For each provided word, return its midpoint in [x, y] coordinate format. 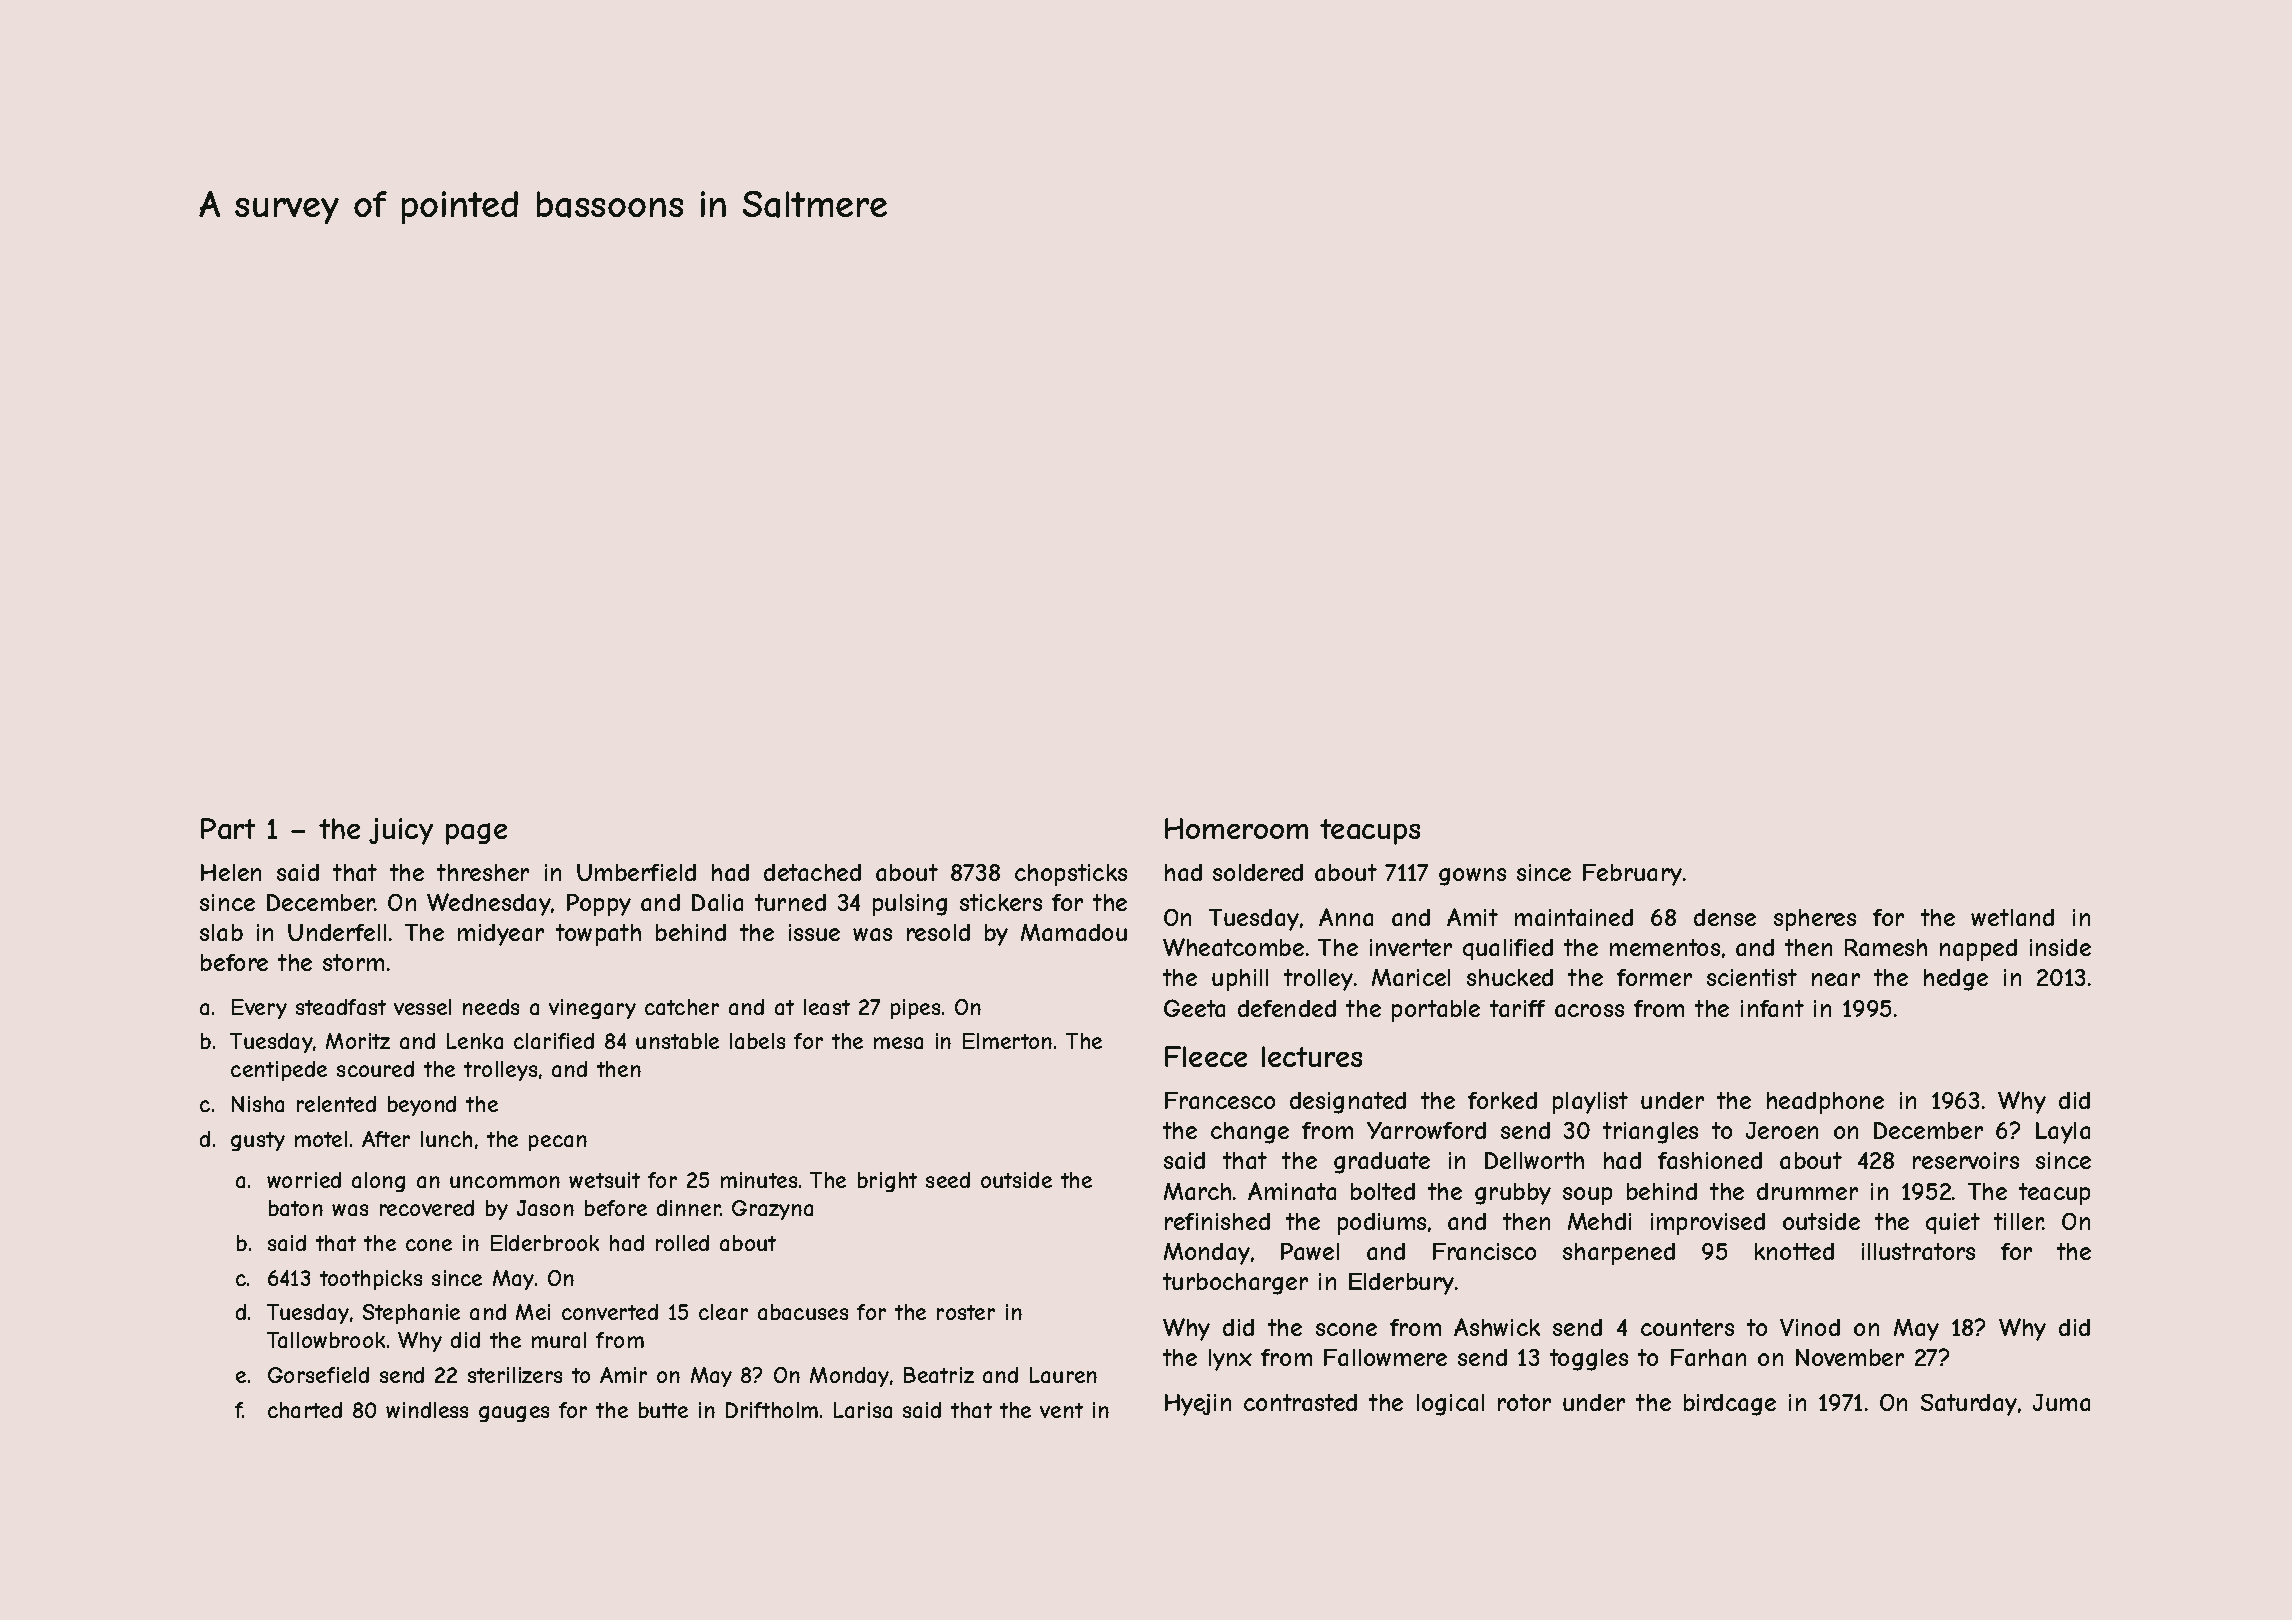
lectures [1312, 1056]
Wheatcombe [1233, 947]
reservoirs [1966, 1160]
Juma [2061, 1402]
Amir [623, 1375]
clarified [554, 1041]
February [1632, 875]
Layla [2063, 1133]
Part [228, 828]
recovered [427, 1208]
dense [1725, 917]
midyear [501, 935]
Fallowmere [1385, 1357]
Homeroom [1236, 828]
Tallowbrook [326, 1340]
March [1197, 1191]
